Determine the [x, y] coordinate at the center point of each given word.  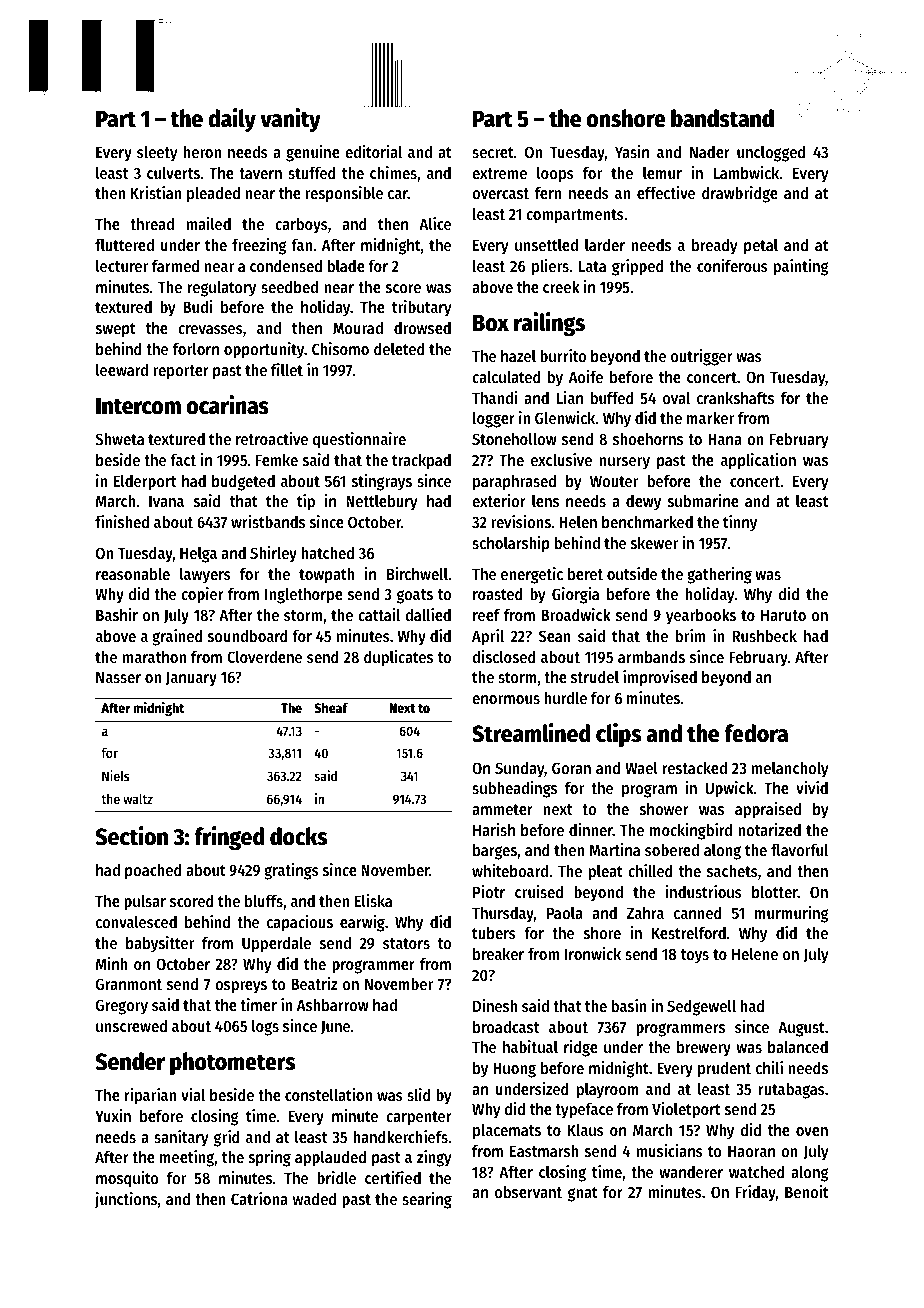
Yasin [632, 151]
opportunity [264, 350]
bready [715, 247]
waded [314, 1199]
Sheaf [331, 707]
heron [202, 152]
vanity [290, 120]
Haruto [783, 615]
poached [153, 872]
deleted [399, 349]
